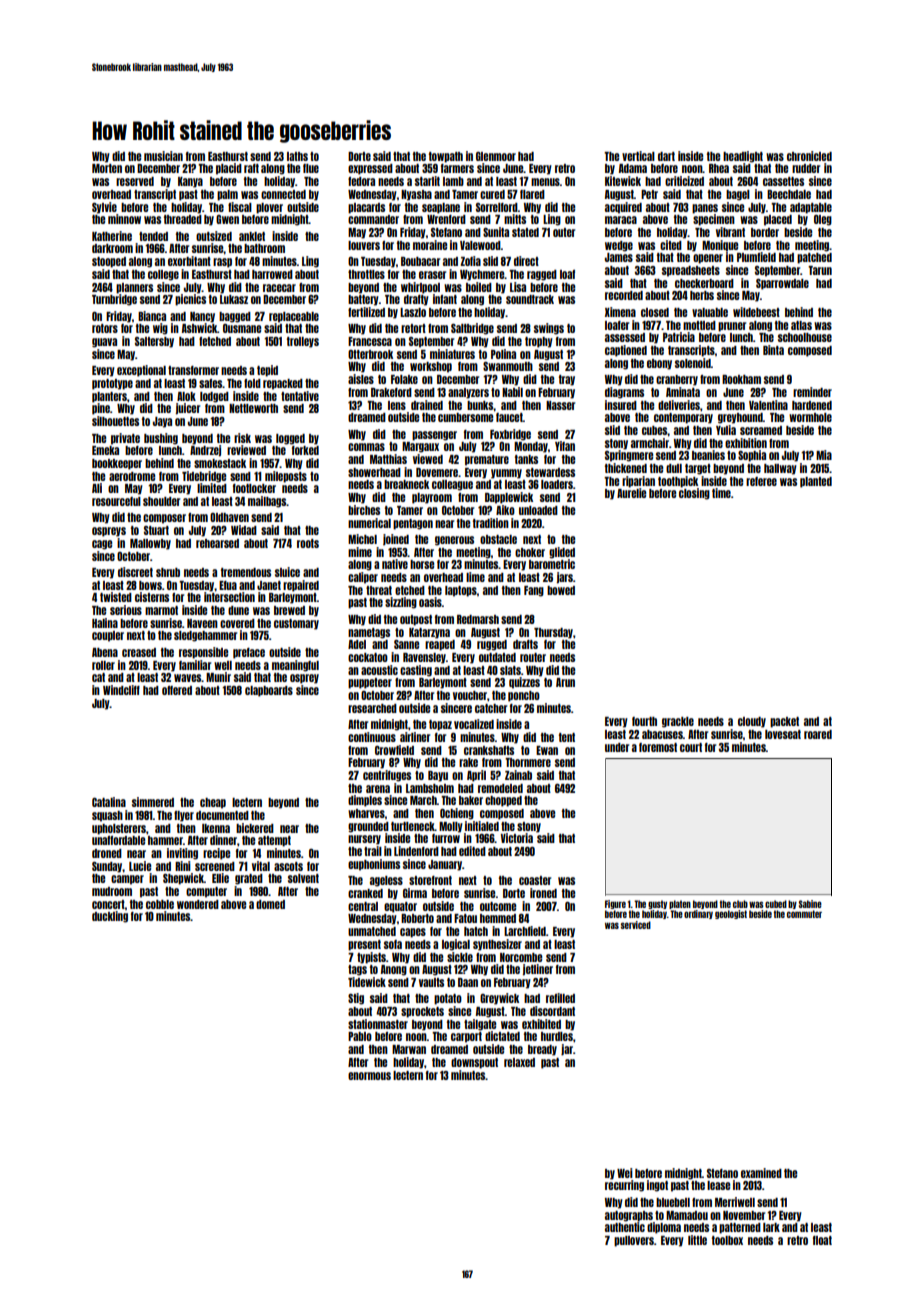 The height and width of the screenshot is (1308, 924). Describe the element at coordinates (809, 156) in the screenshot. I see `chronicled` at that location.
